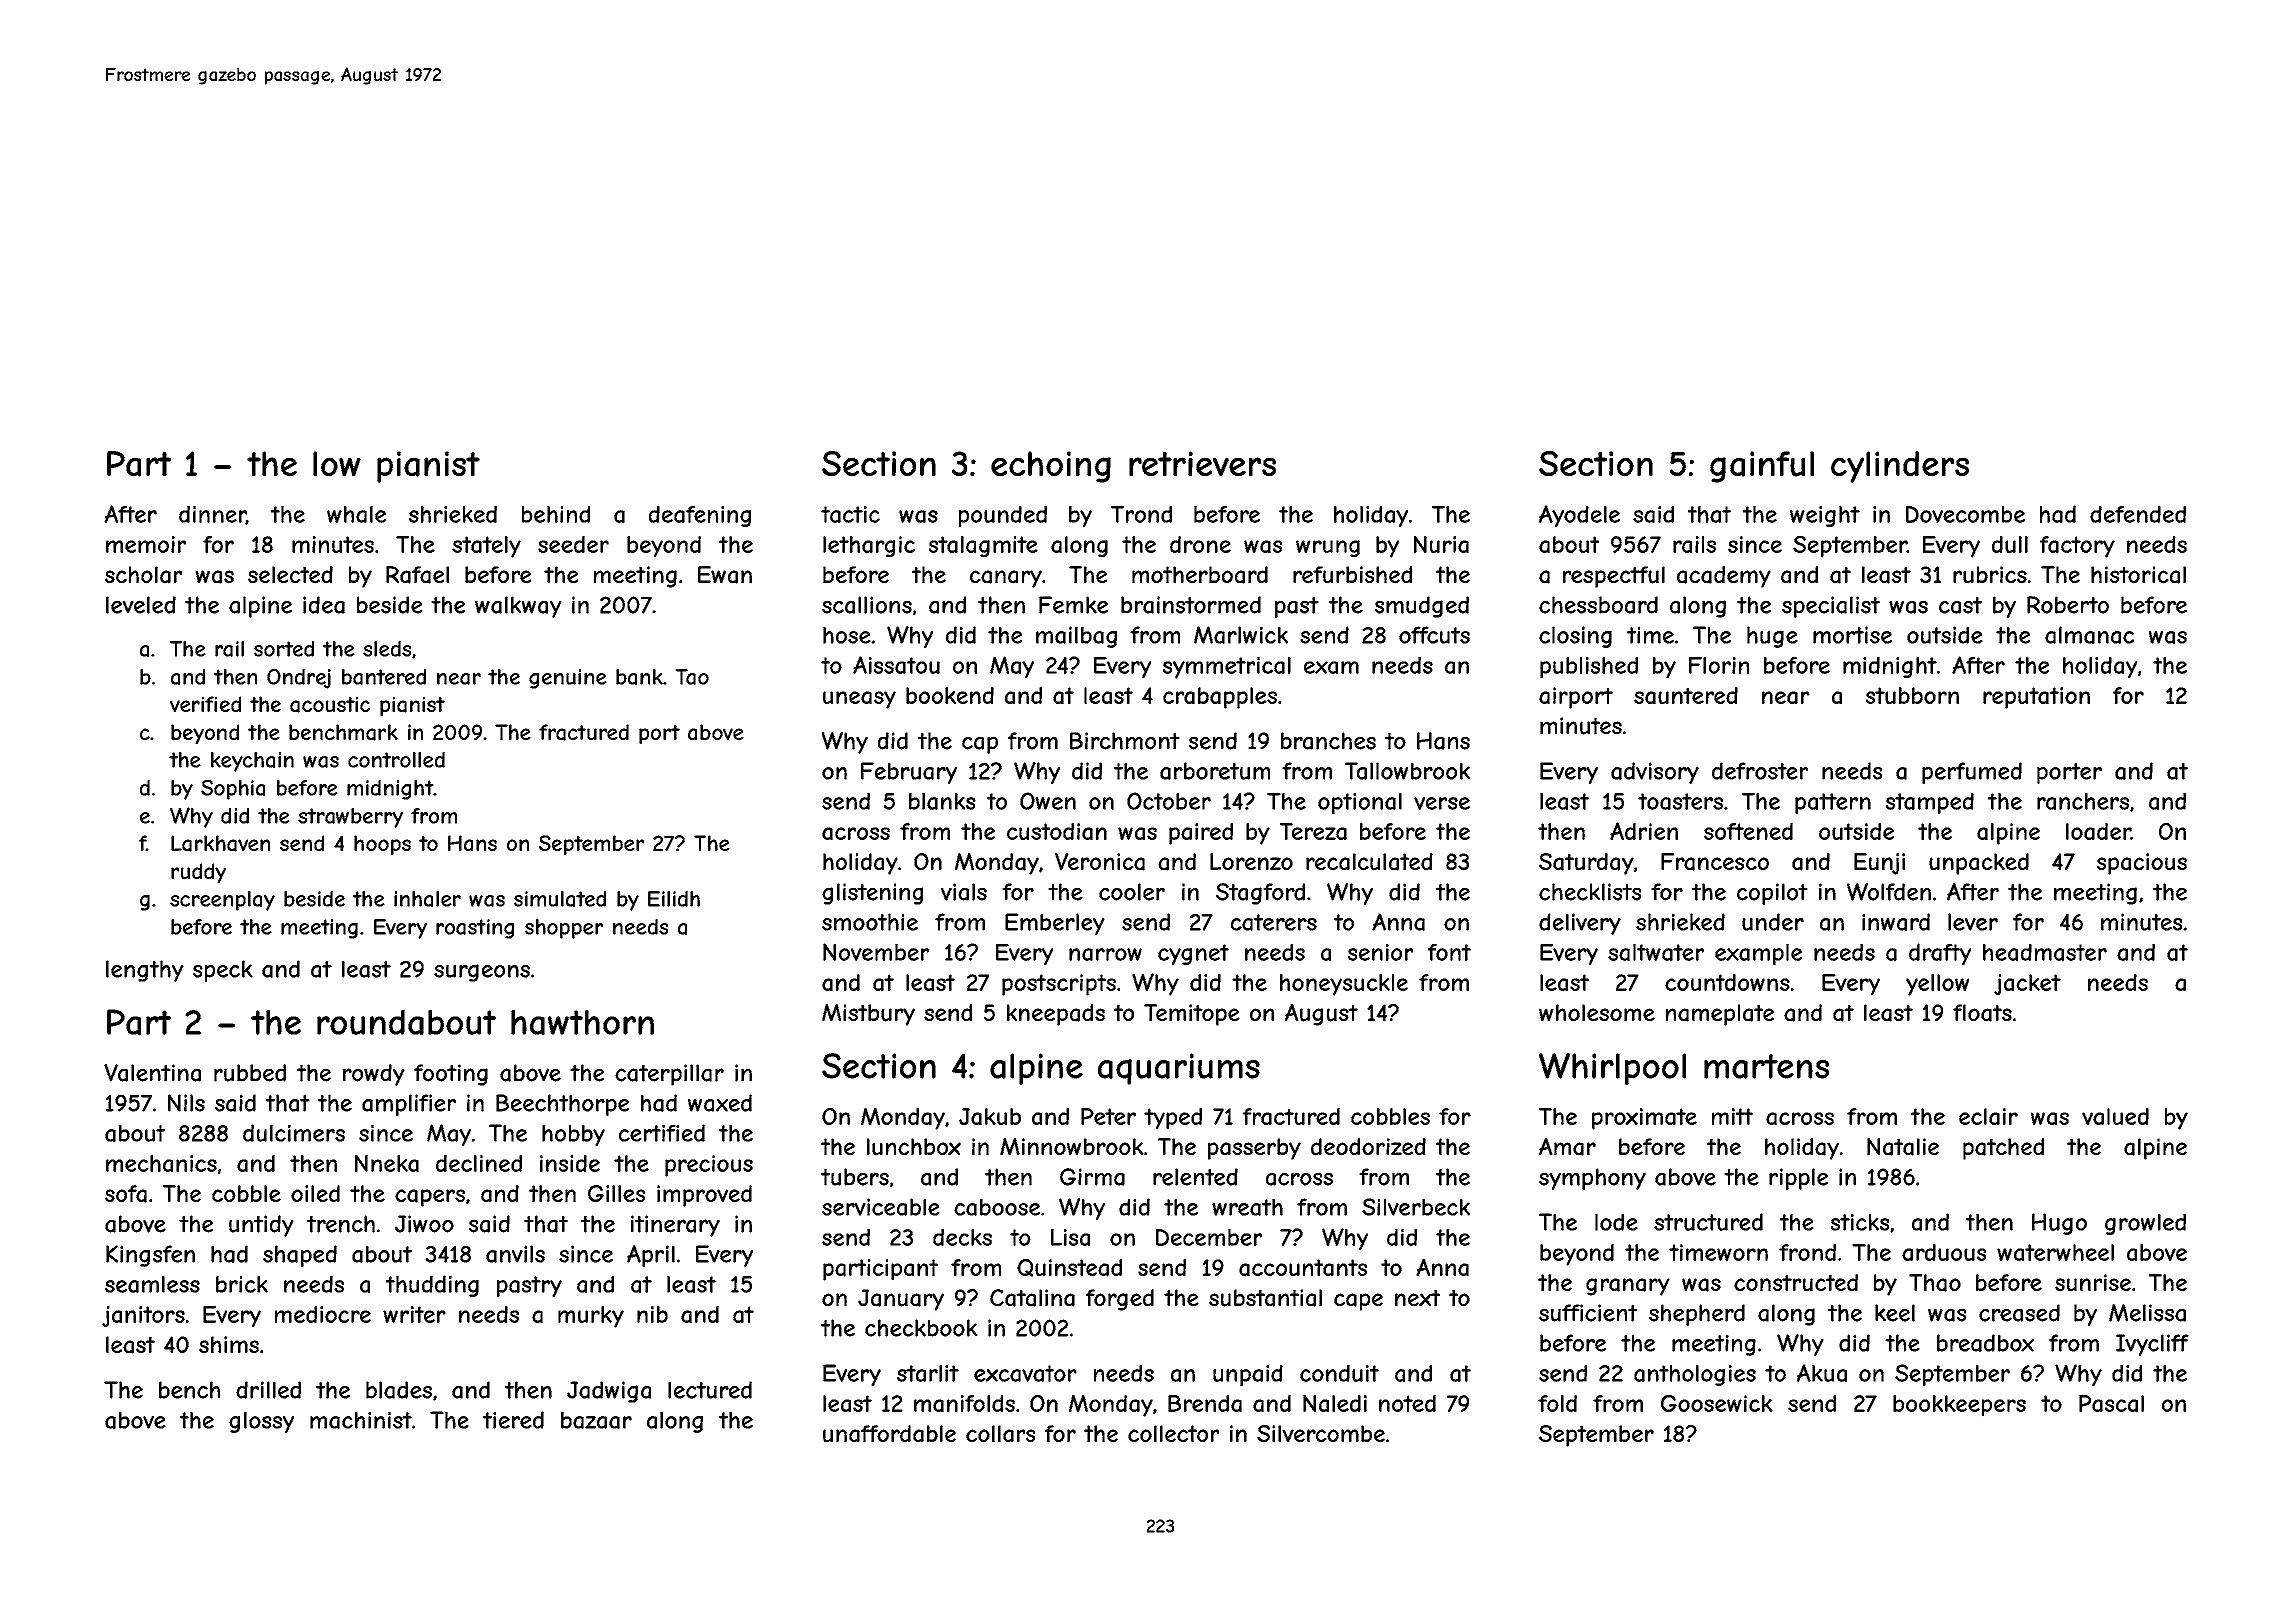 The image size is (2292, 1620). I want to click on wrung, so click(1328, 548).
